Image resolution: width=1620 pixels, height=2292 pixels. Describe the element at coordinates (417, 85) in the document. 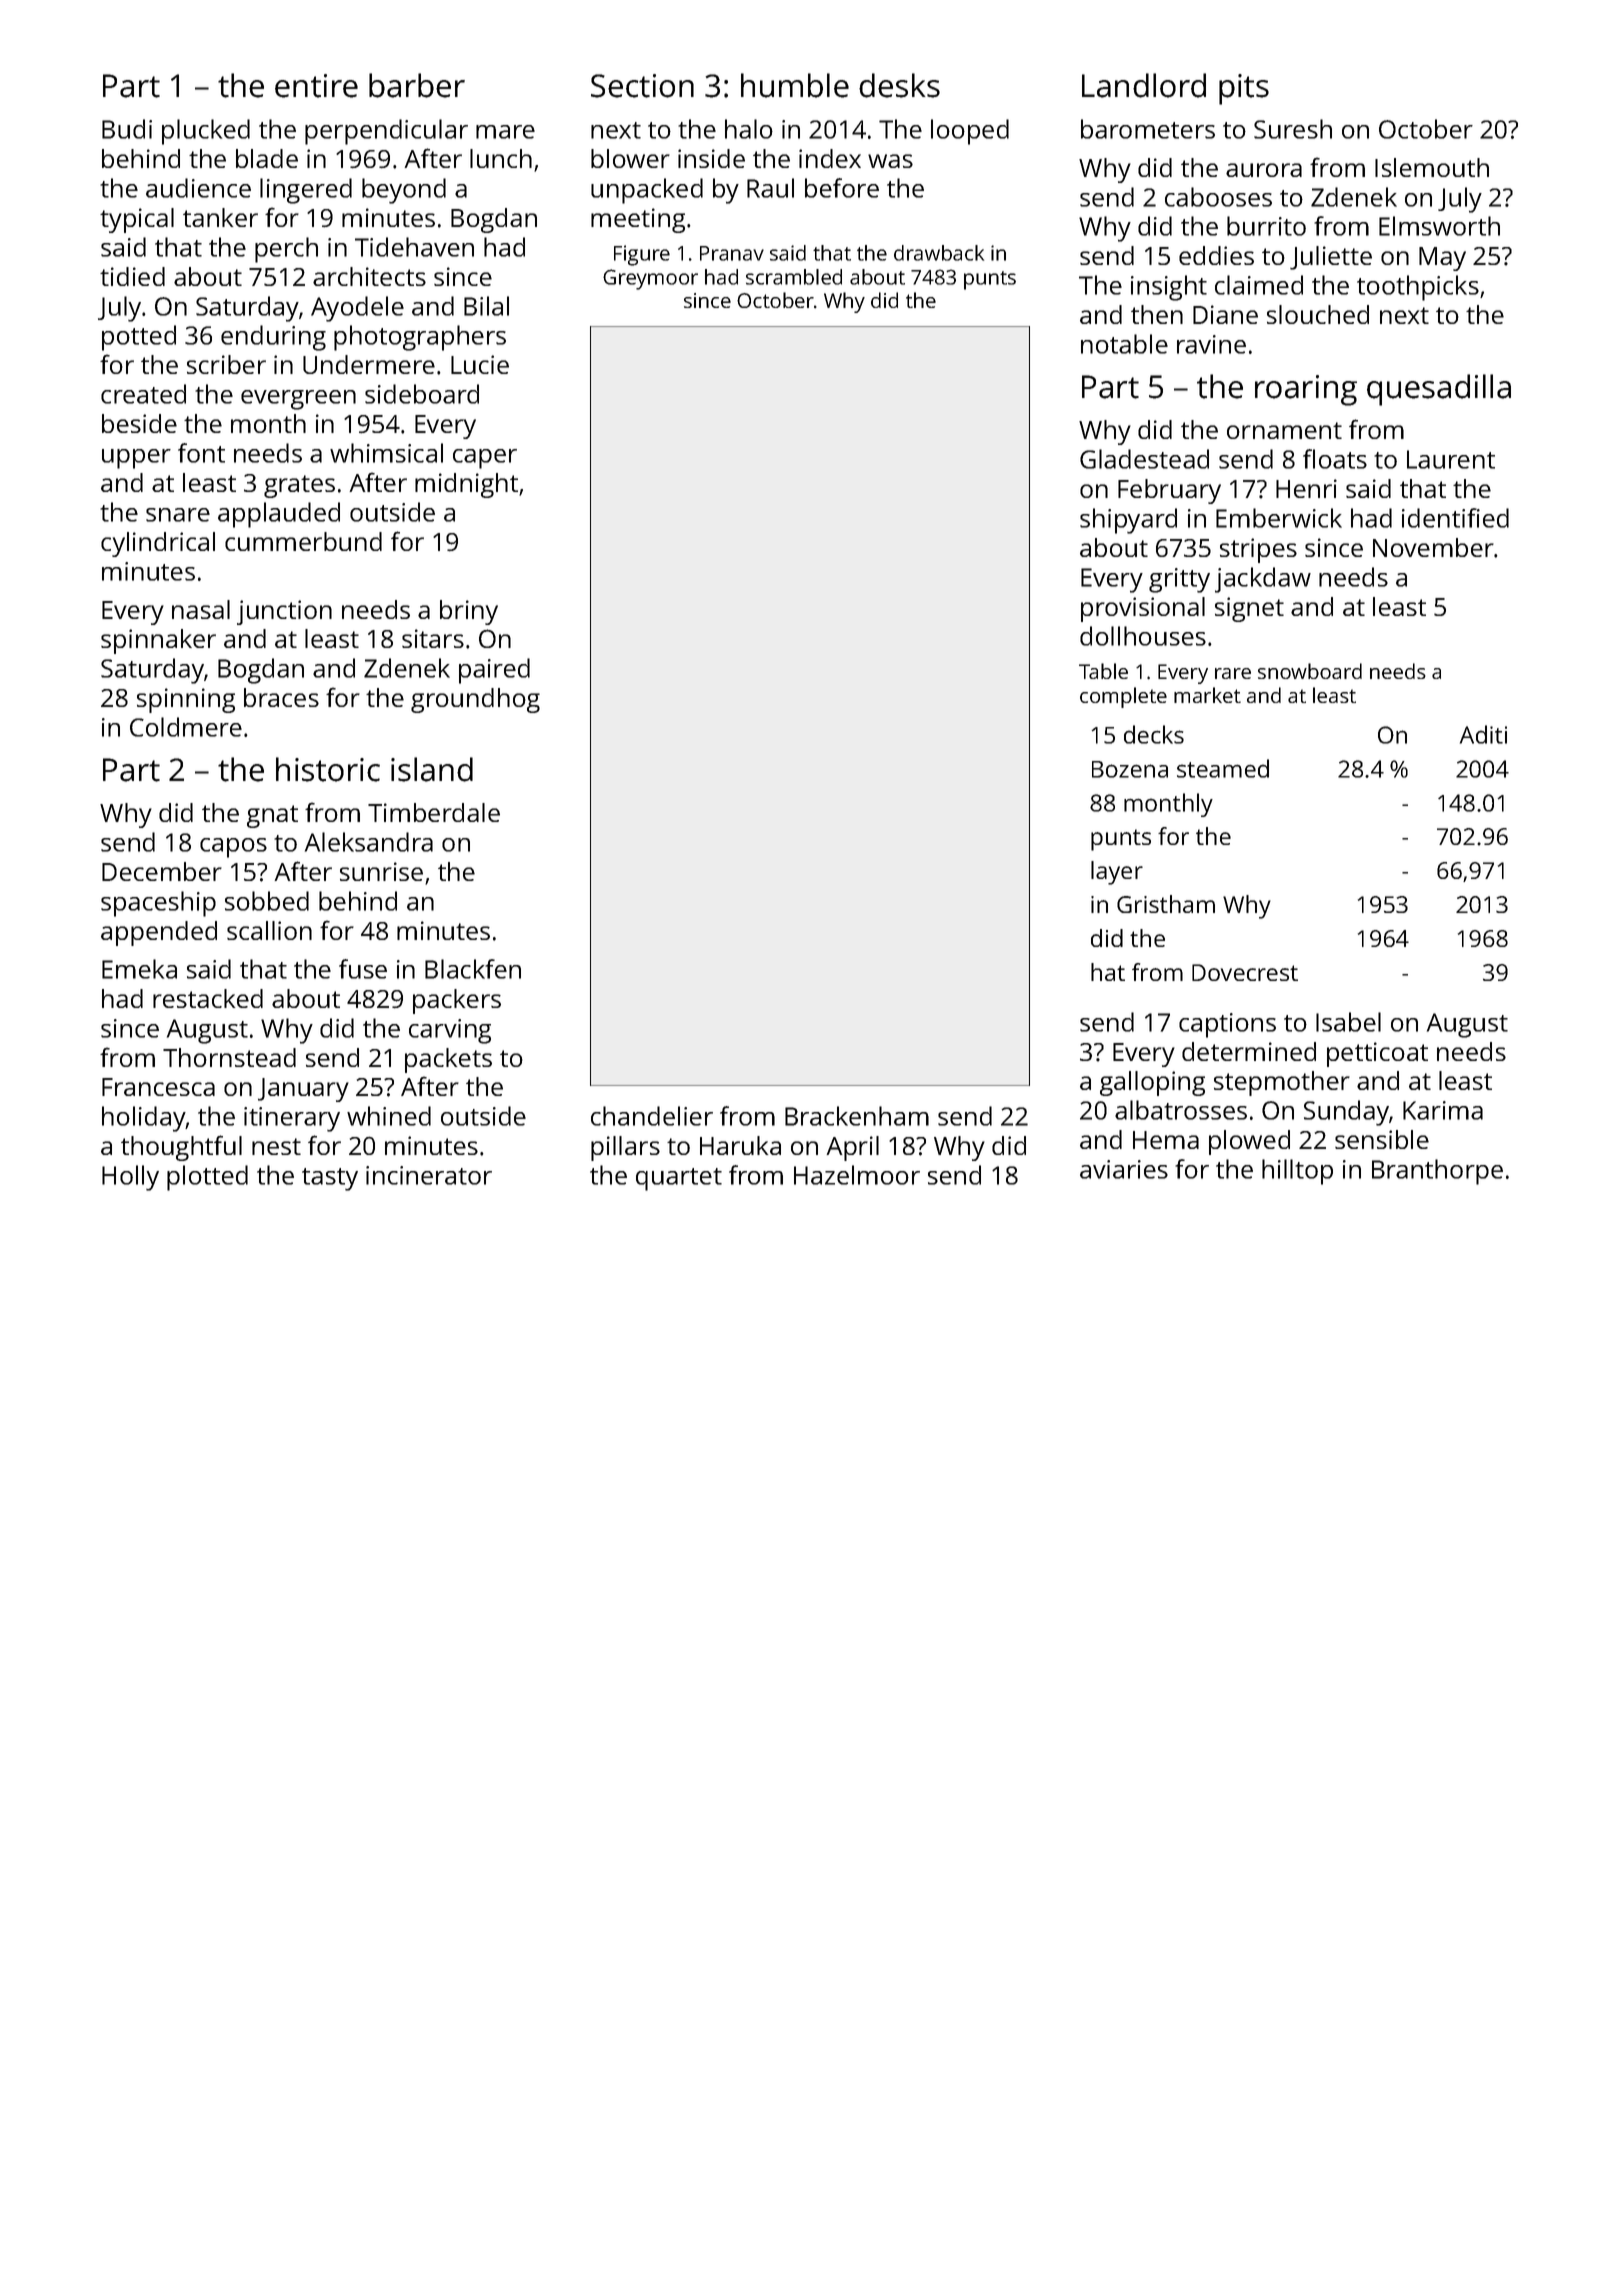

I see `barber` at that location.
